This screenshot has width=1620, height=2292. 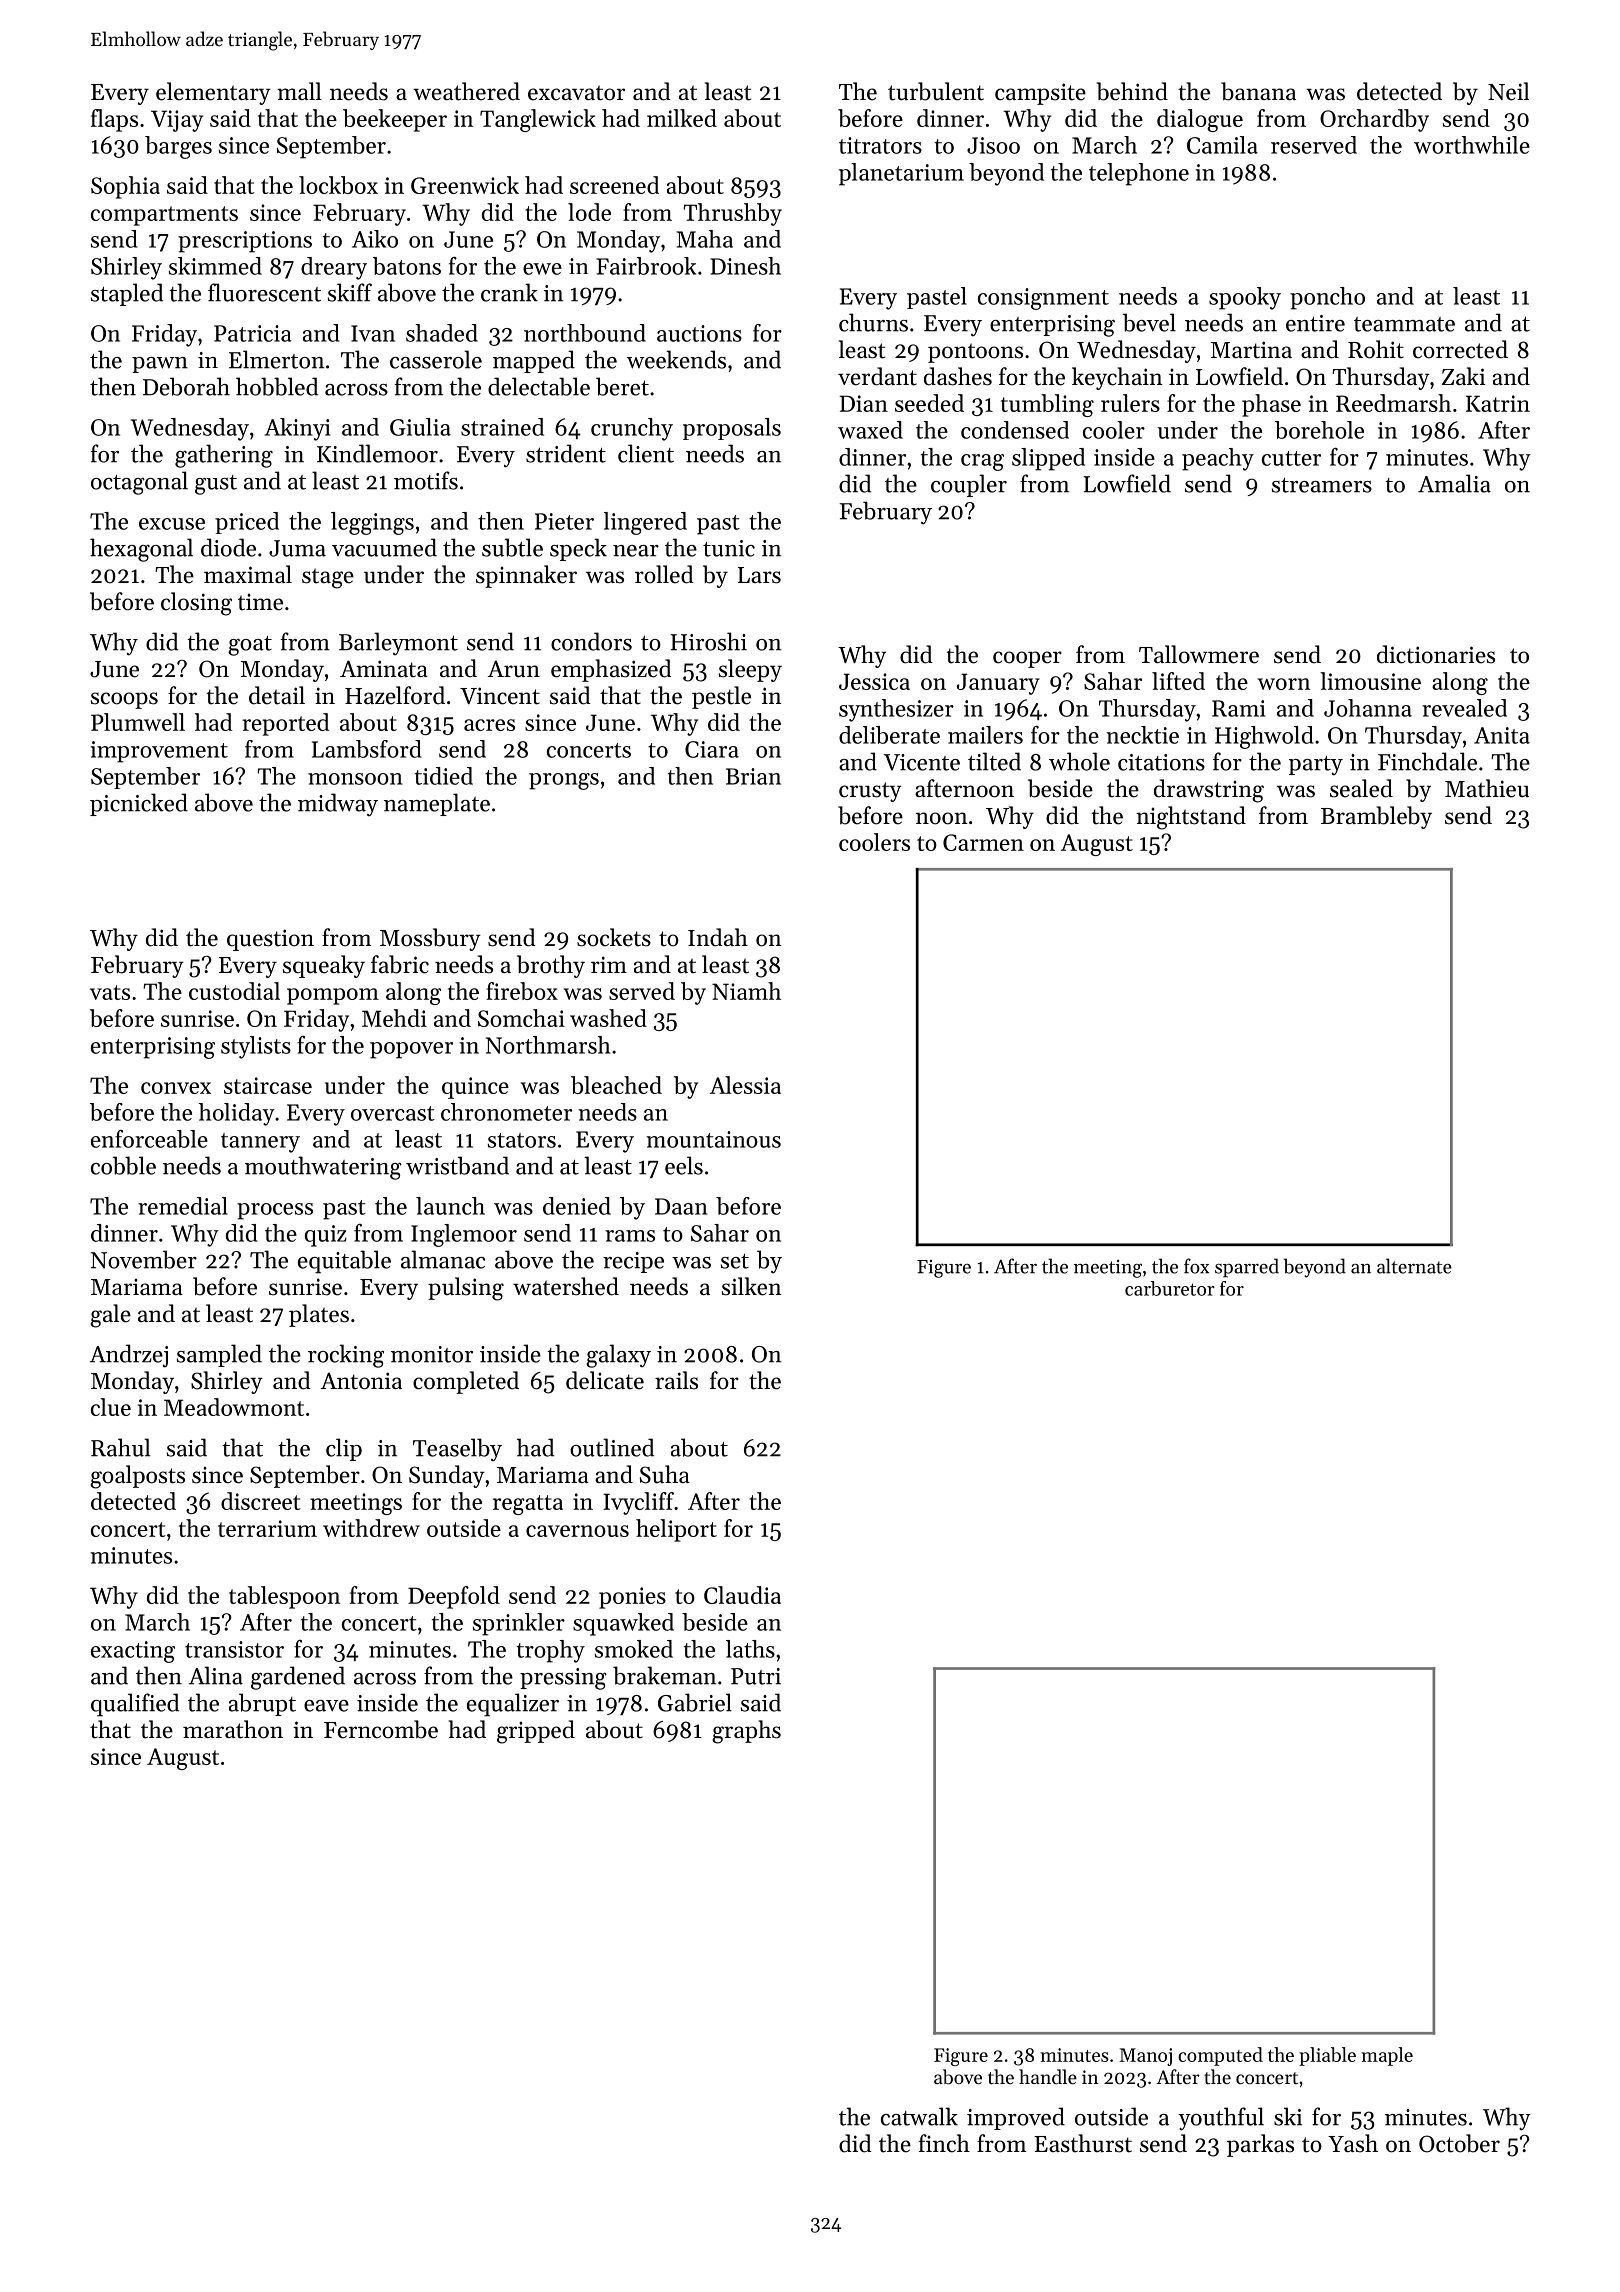 What do you see at coordinates (901, 174) in the screenshot?
I see `planetarium` at bounding box center [901, 174].
